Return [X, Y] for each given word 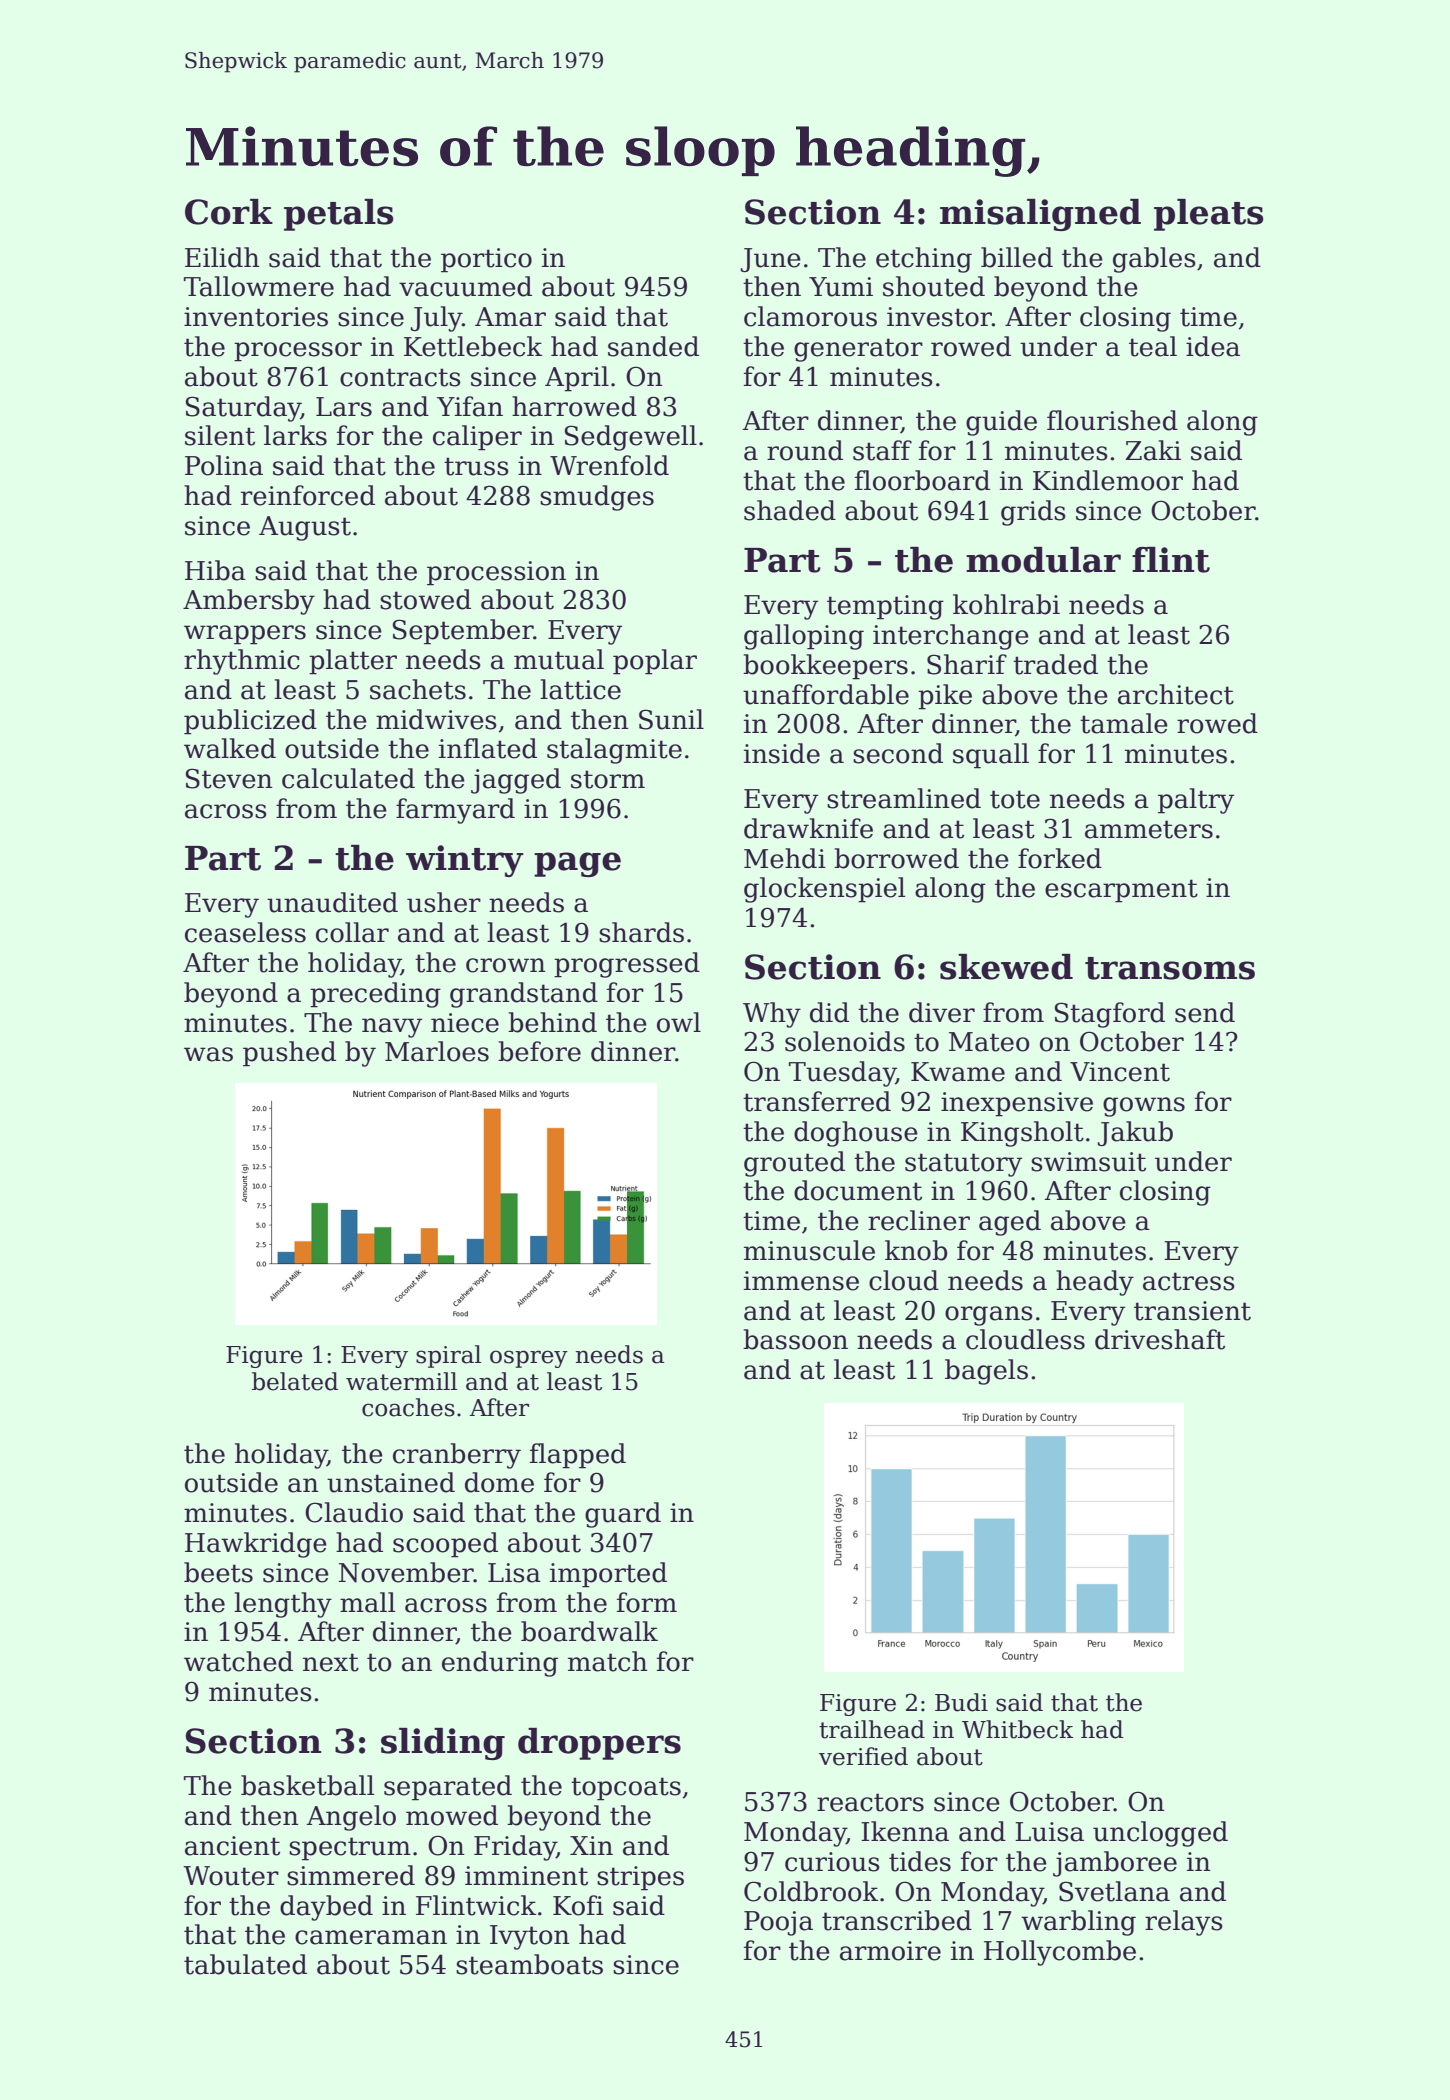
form [647, 1602]
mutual [559, 659]
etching [924, 260]
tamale [1124, 723]
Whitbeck [1018, 1729]
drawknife [808, 828]
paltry [1196, 801]
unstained [391, 1482]
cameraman [371, 1937]
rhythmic [242, 662]
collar [352, 932]
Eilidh [222, 257]
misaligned [1040, 215]
